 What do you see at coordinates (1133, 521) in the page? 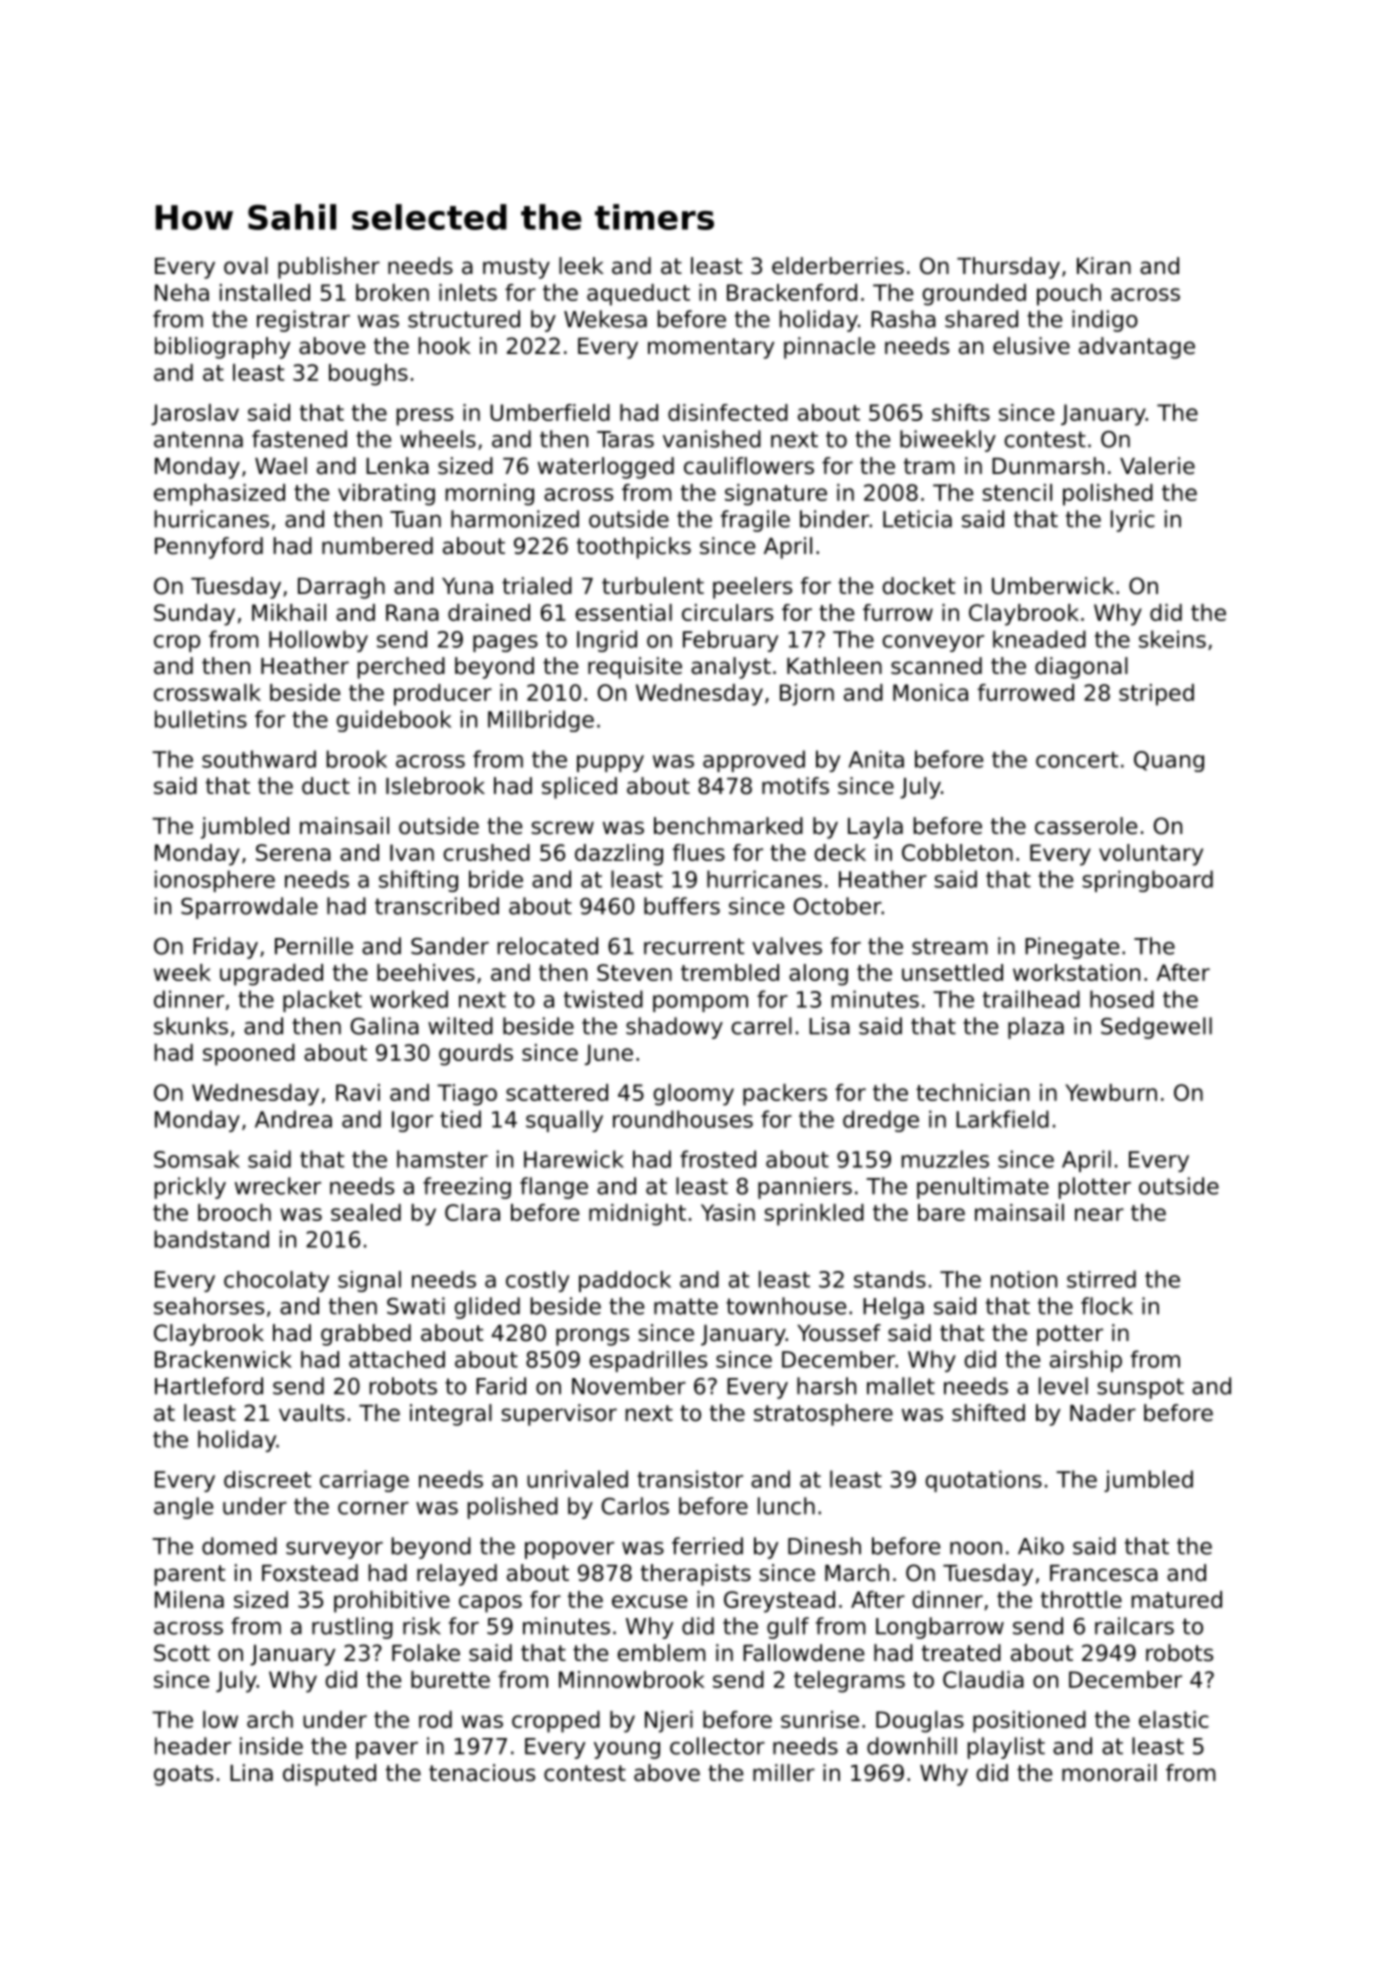
I see `lyric` at bounding box center [1133, 521].
